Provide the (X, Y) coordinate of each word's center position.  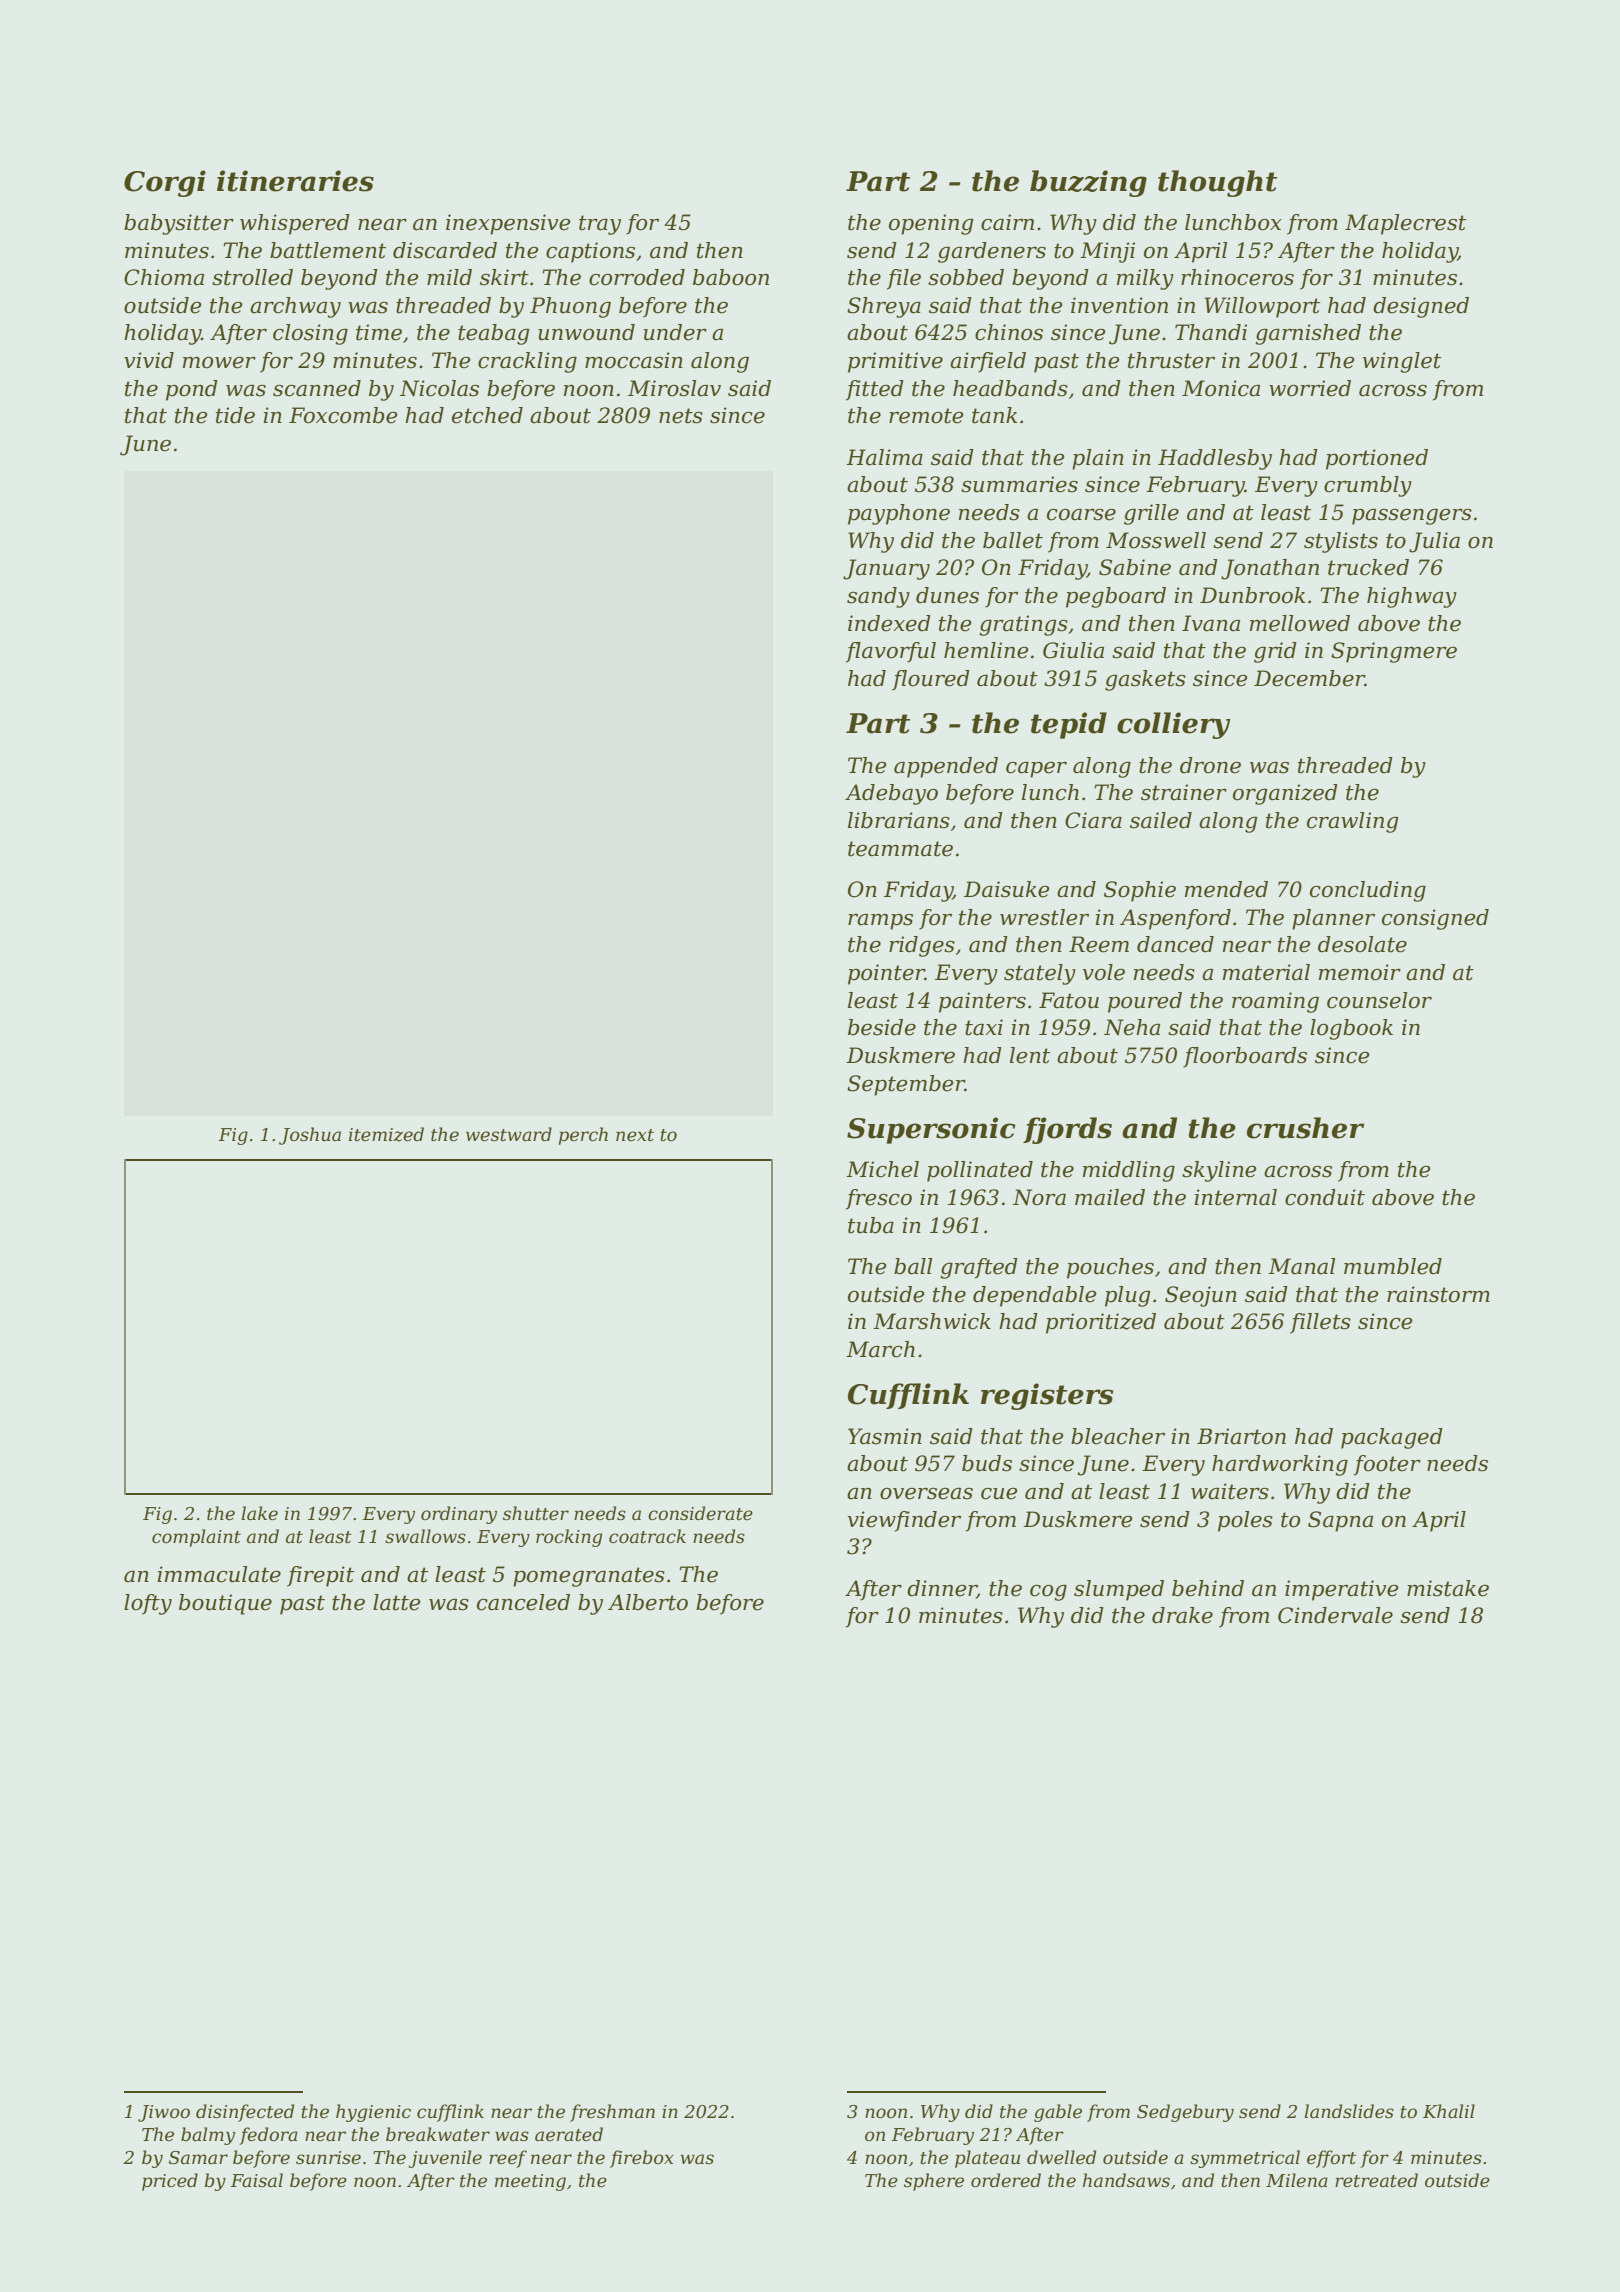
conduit (1325, 1197)
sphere (934, 2182)
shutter (536, 1513)
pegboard (1116, 597)
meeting (530, 2182)
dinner (942, 1589)
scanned (317, 388)
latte (397, 1602)
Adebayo (891, 794)
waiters (1230, 1491)
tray (600, 225)
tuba (871, 1225)
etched (487, 415)
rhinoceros (1237, 277)
